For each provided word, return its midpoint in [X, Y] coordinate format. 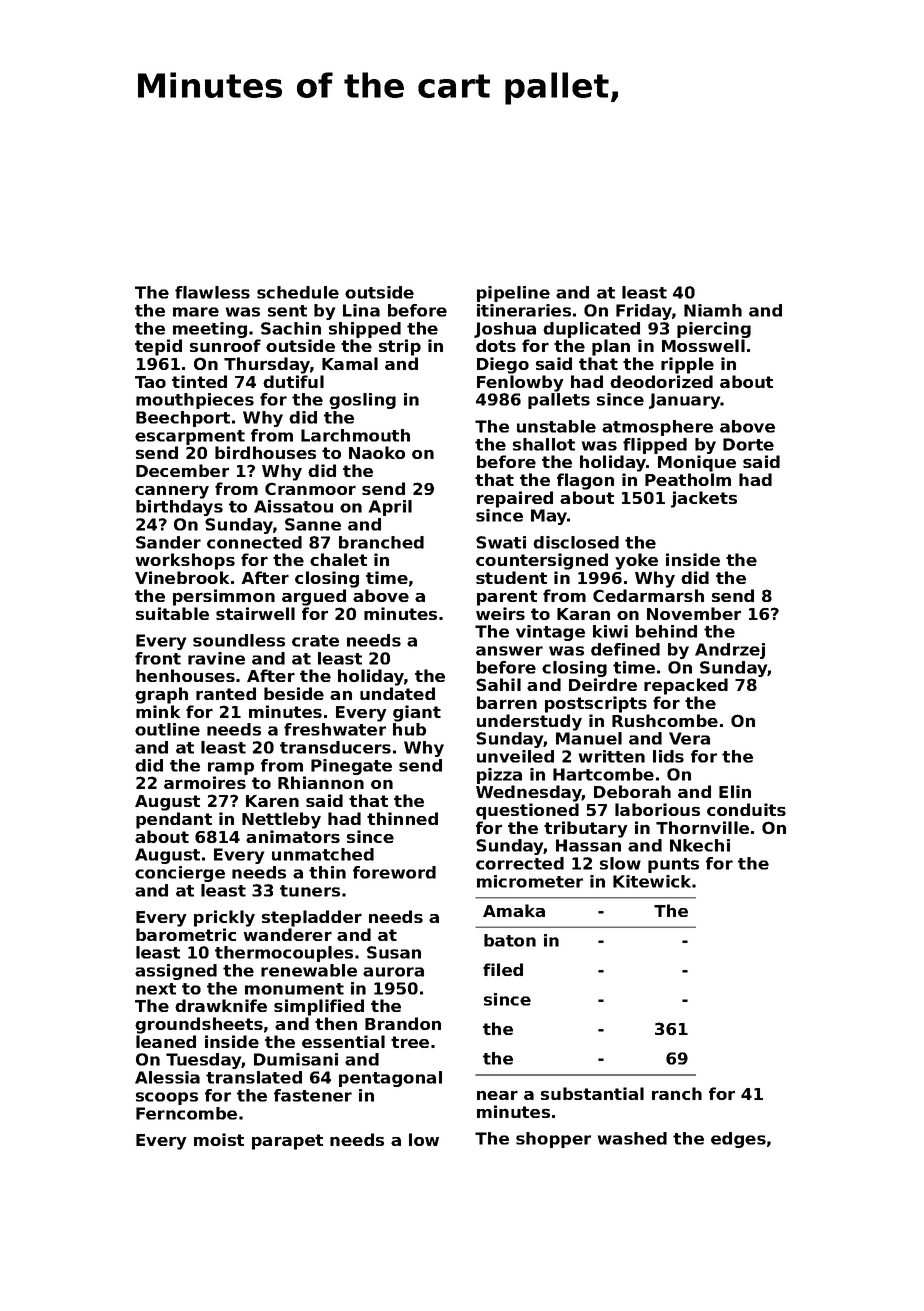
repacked [686, 686]
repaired [515, 499]
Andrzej [730, 651]
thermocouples [284, 954]
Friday [644, 312]
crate [315, 641]
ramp [231, 768]
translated [254, 1077]
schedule [298, 292]
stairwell [255, 613]
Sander [168, 542]
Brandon [403, 1023]
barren [507, 702]
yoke [636, 561]
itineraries [524, 310]
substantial [592, 1093]
